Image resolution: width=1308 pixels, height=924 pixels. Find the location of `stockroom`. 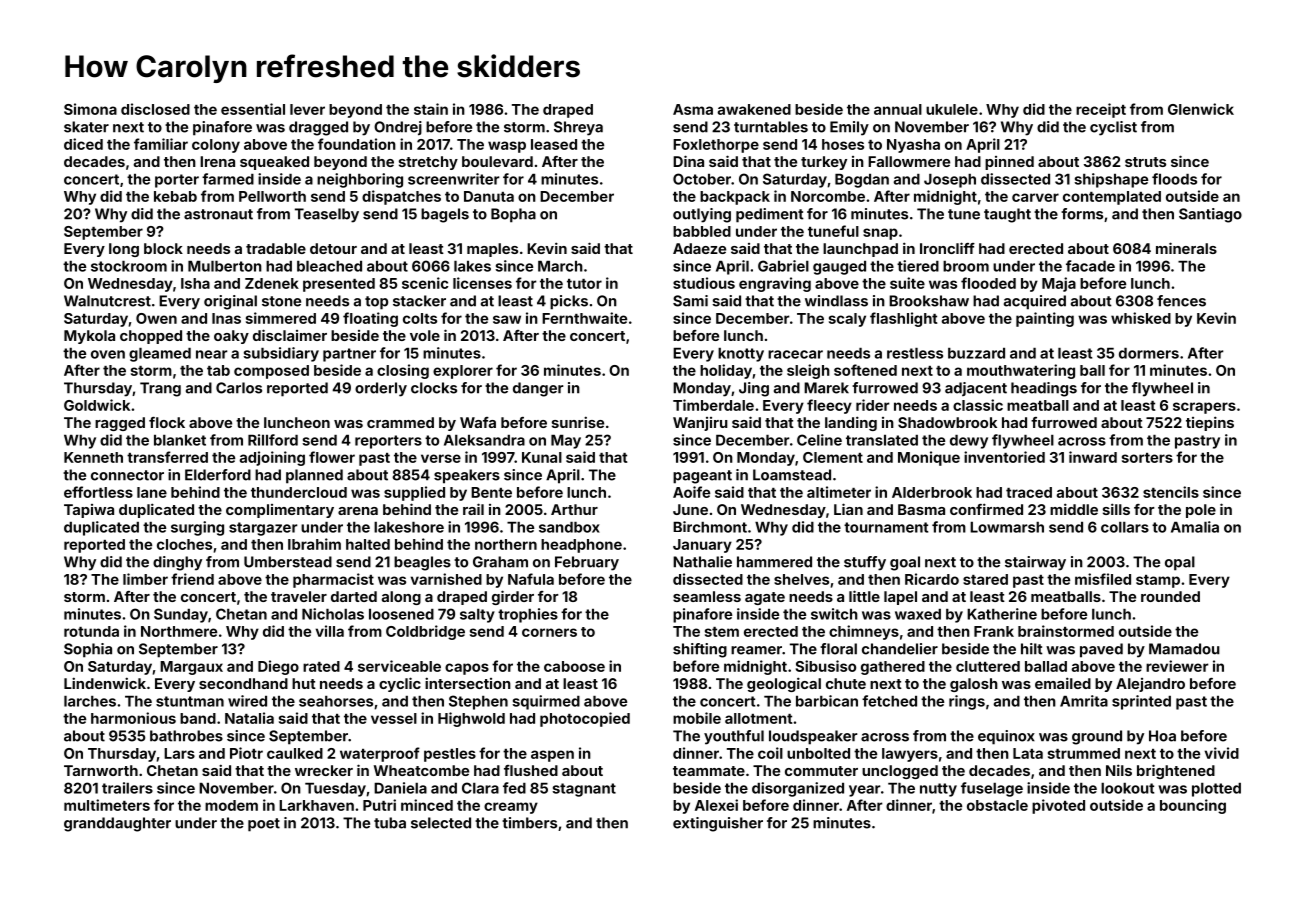

stockroom is located at coordinates (129, 266).
